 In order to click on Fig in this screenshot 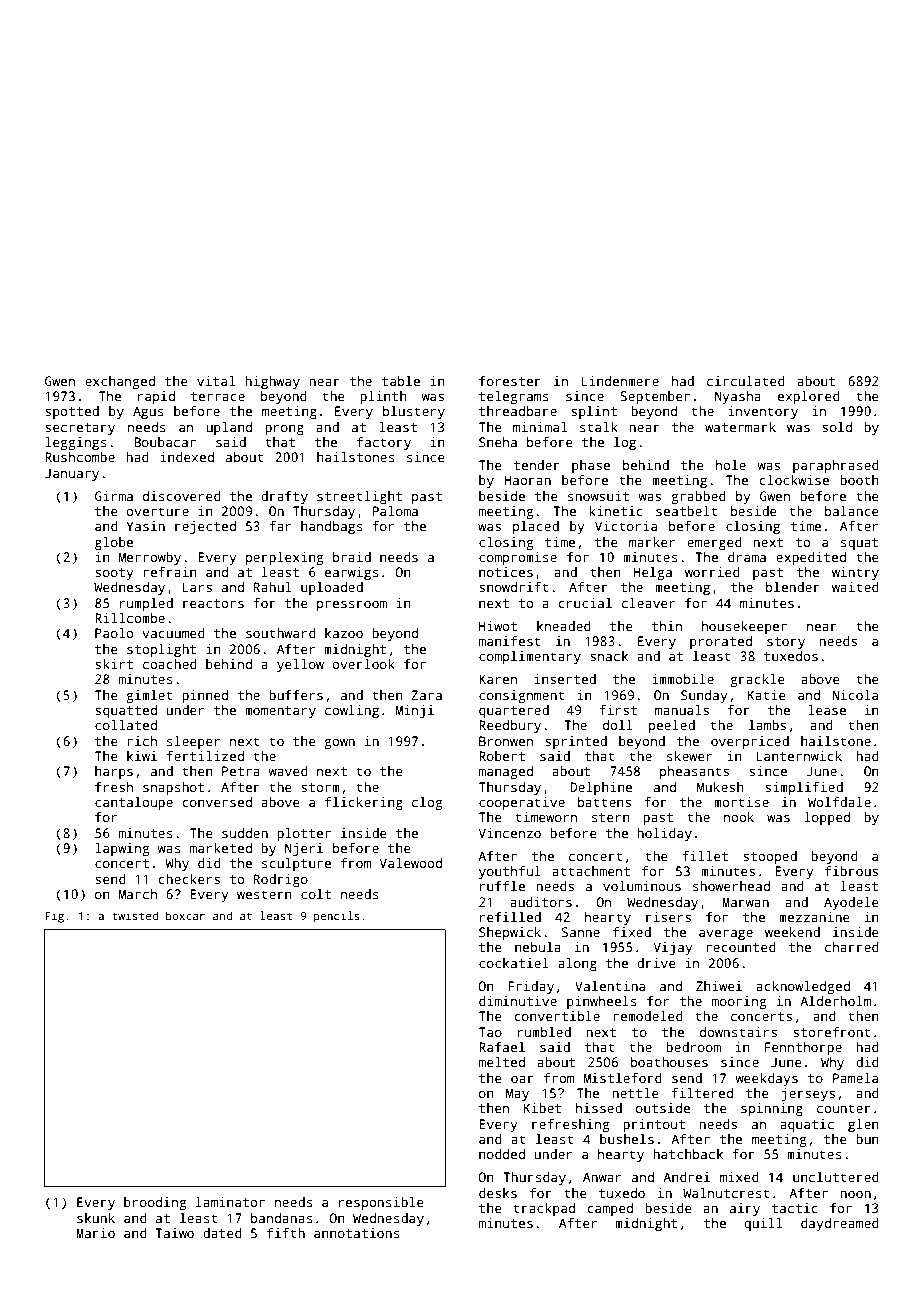, I will do `click(54, 917)`.
